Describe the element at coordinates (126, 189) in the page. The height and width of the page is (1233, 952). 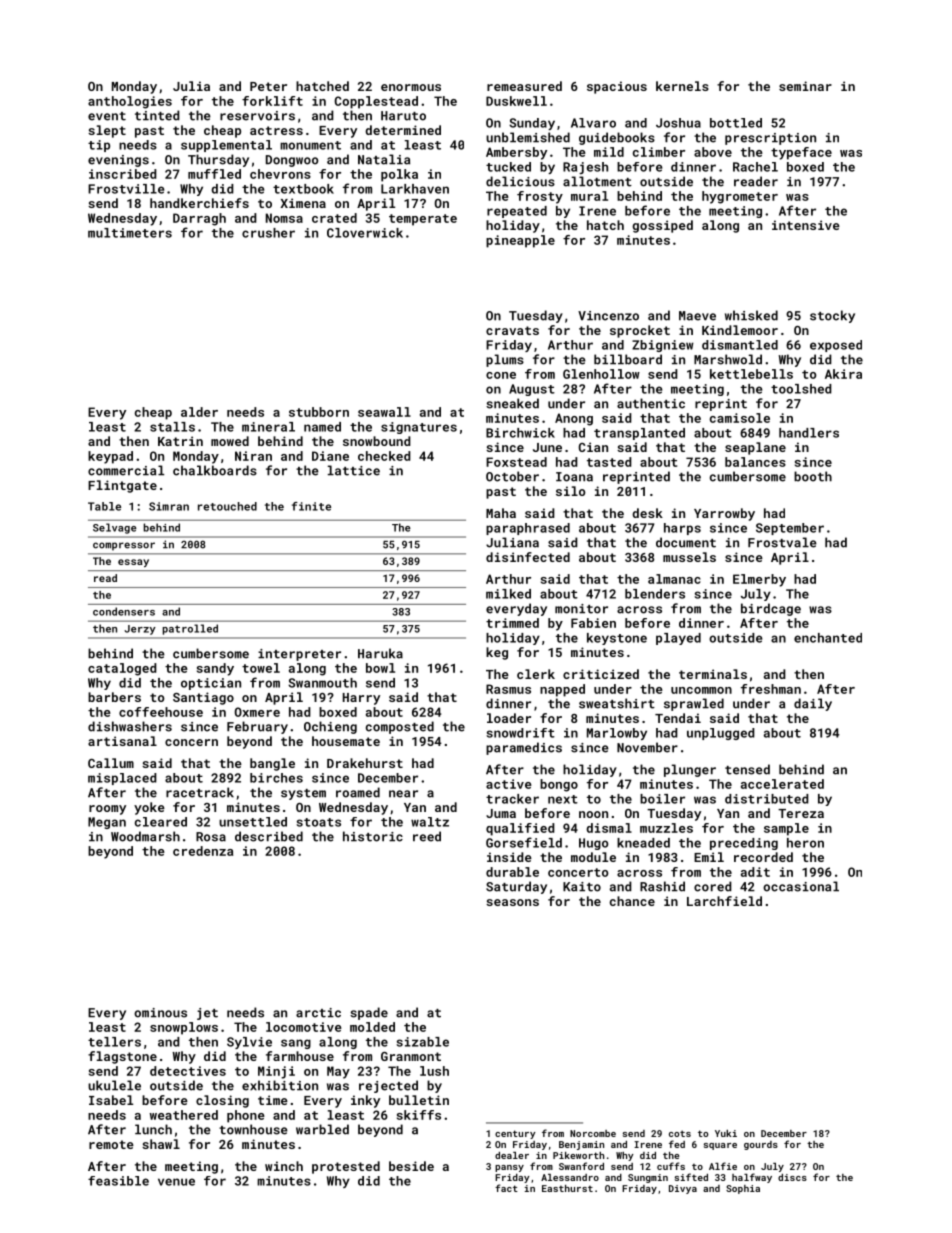
I see `Frostville` at that location.
